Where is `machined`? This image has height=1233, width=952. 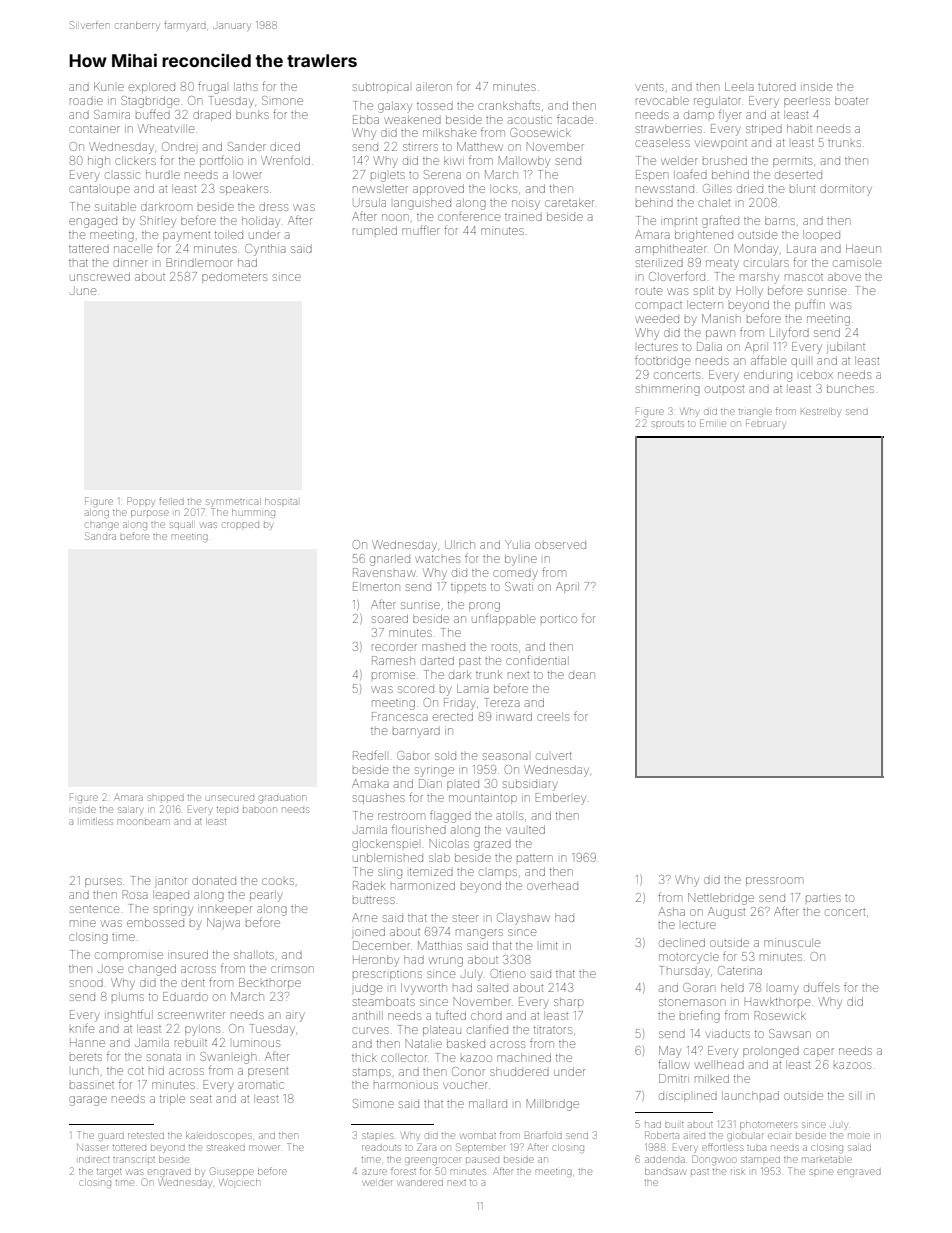
machined is located at coordinates (524, 1057).
